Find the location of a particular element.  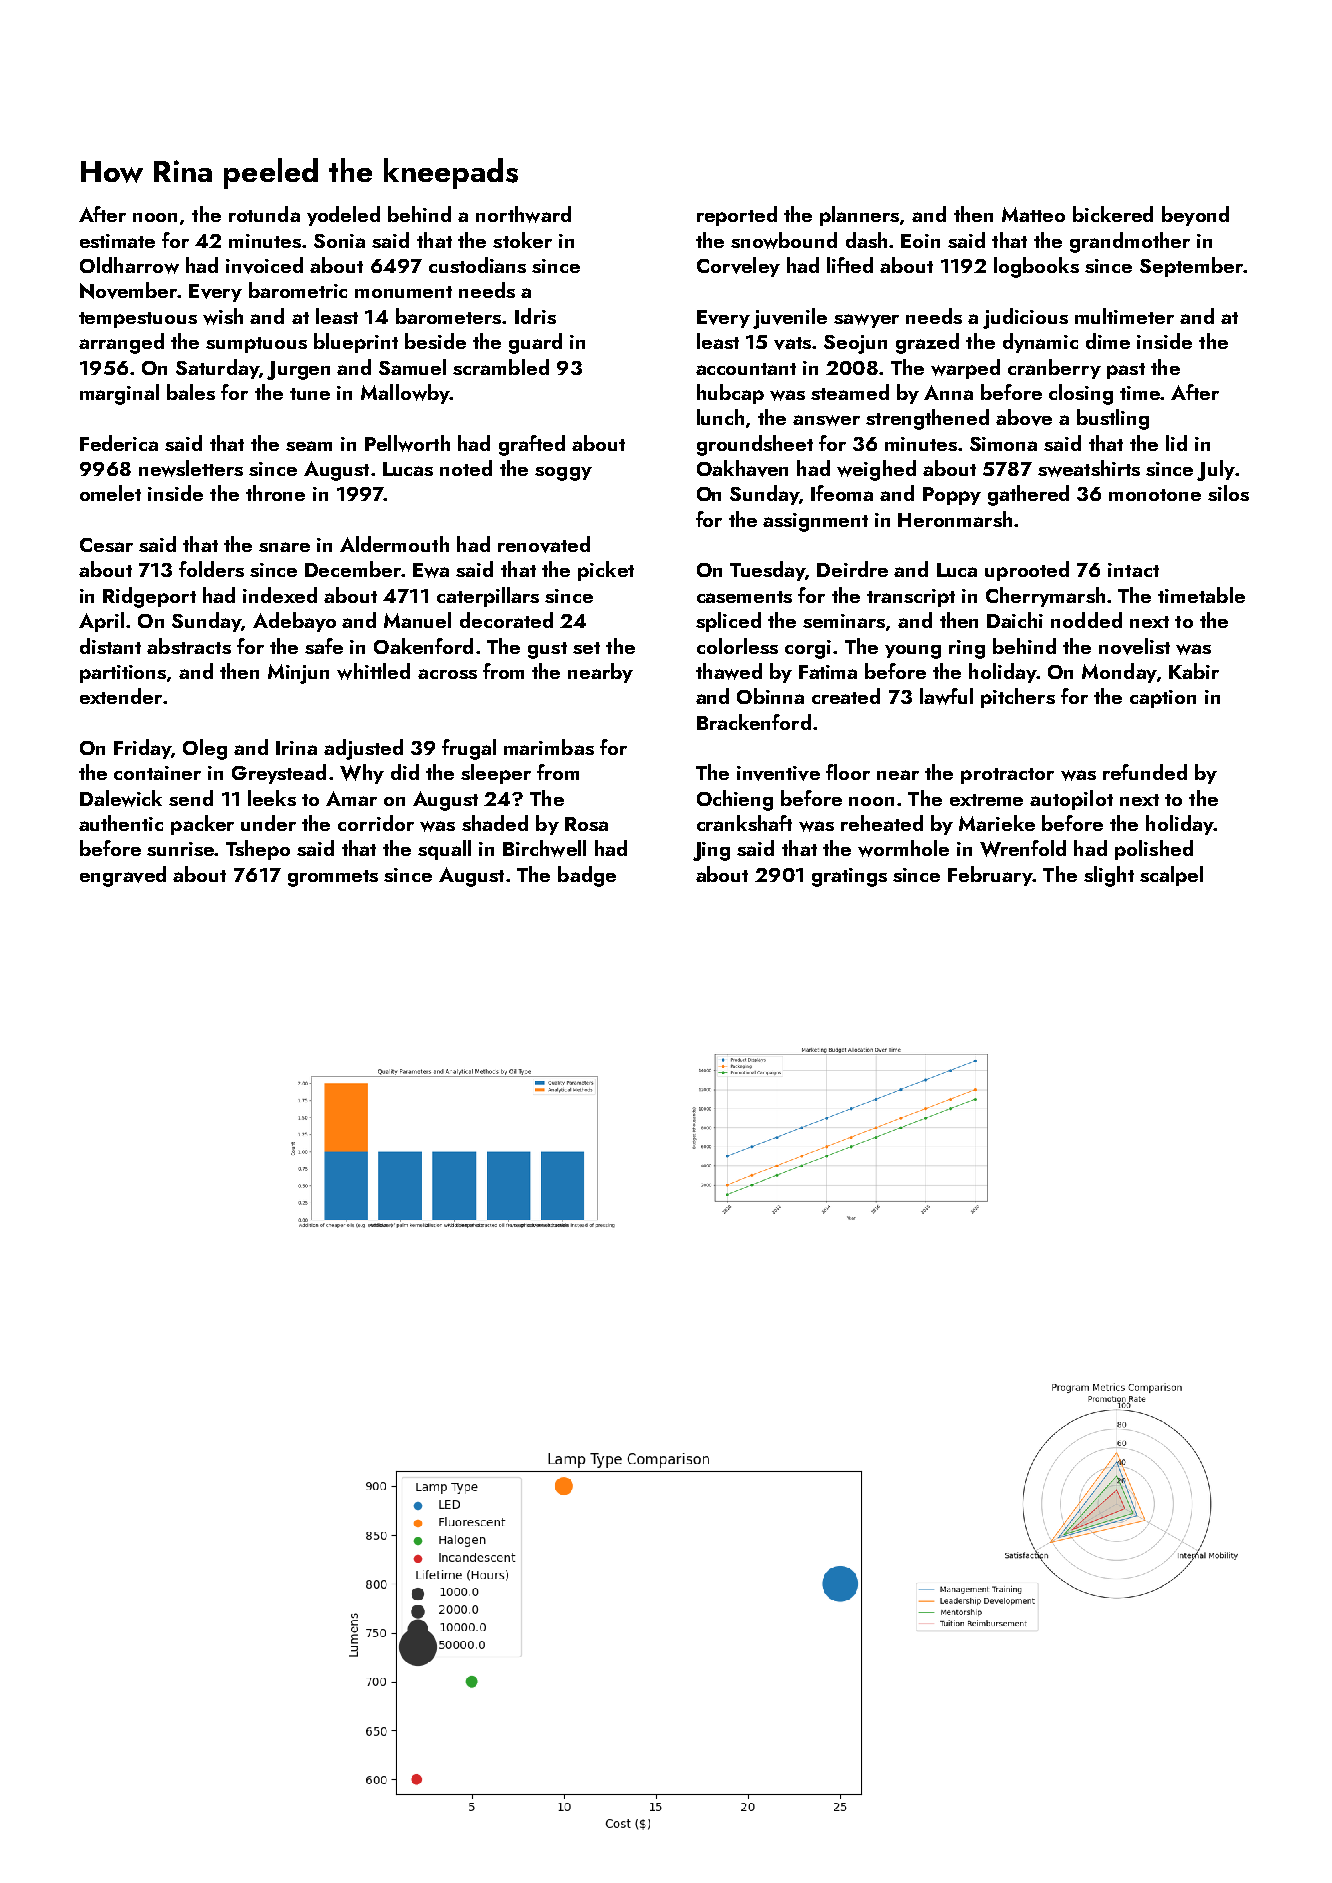

Minjun is located at coordinates (298, 674).
